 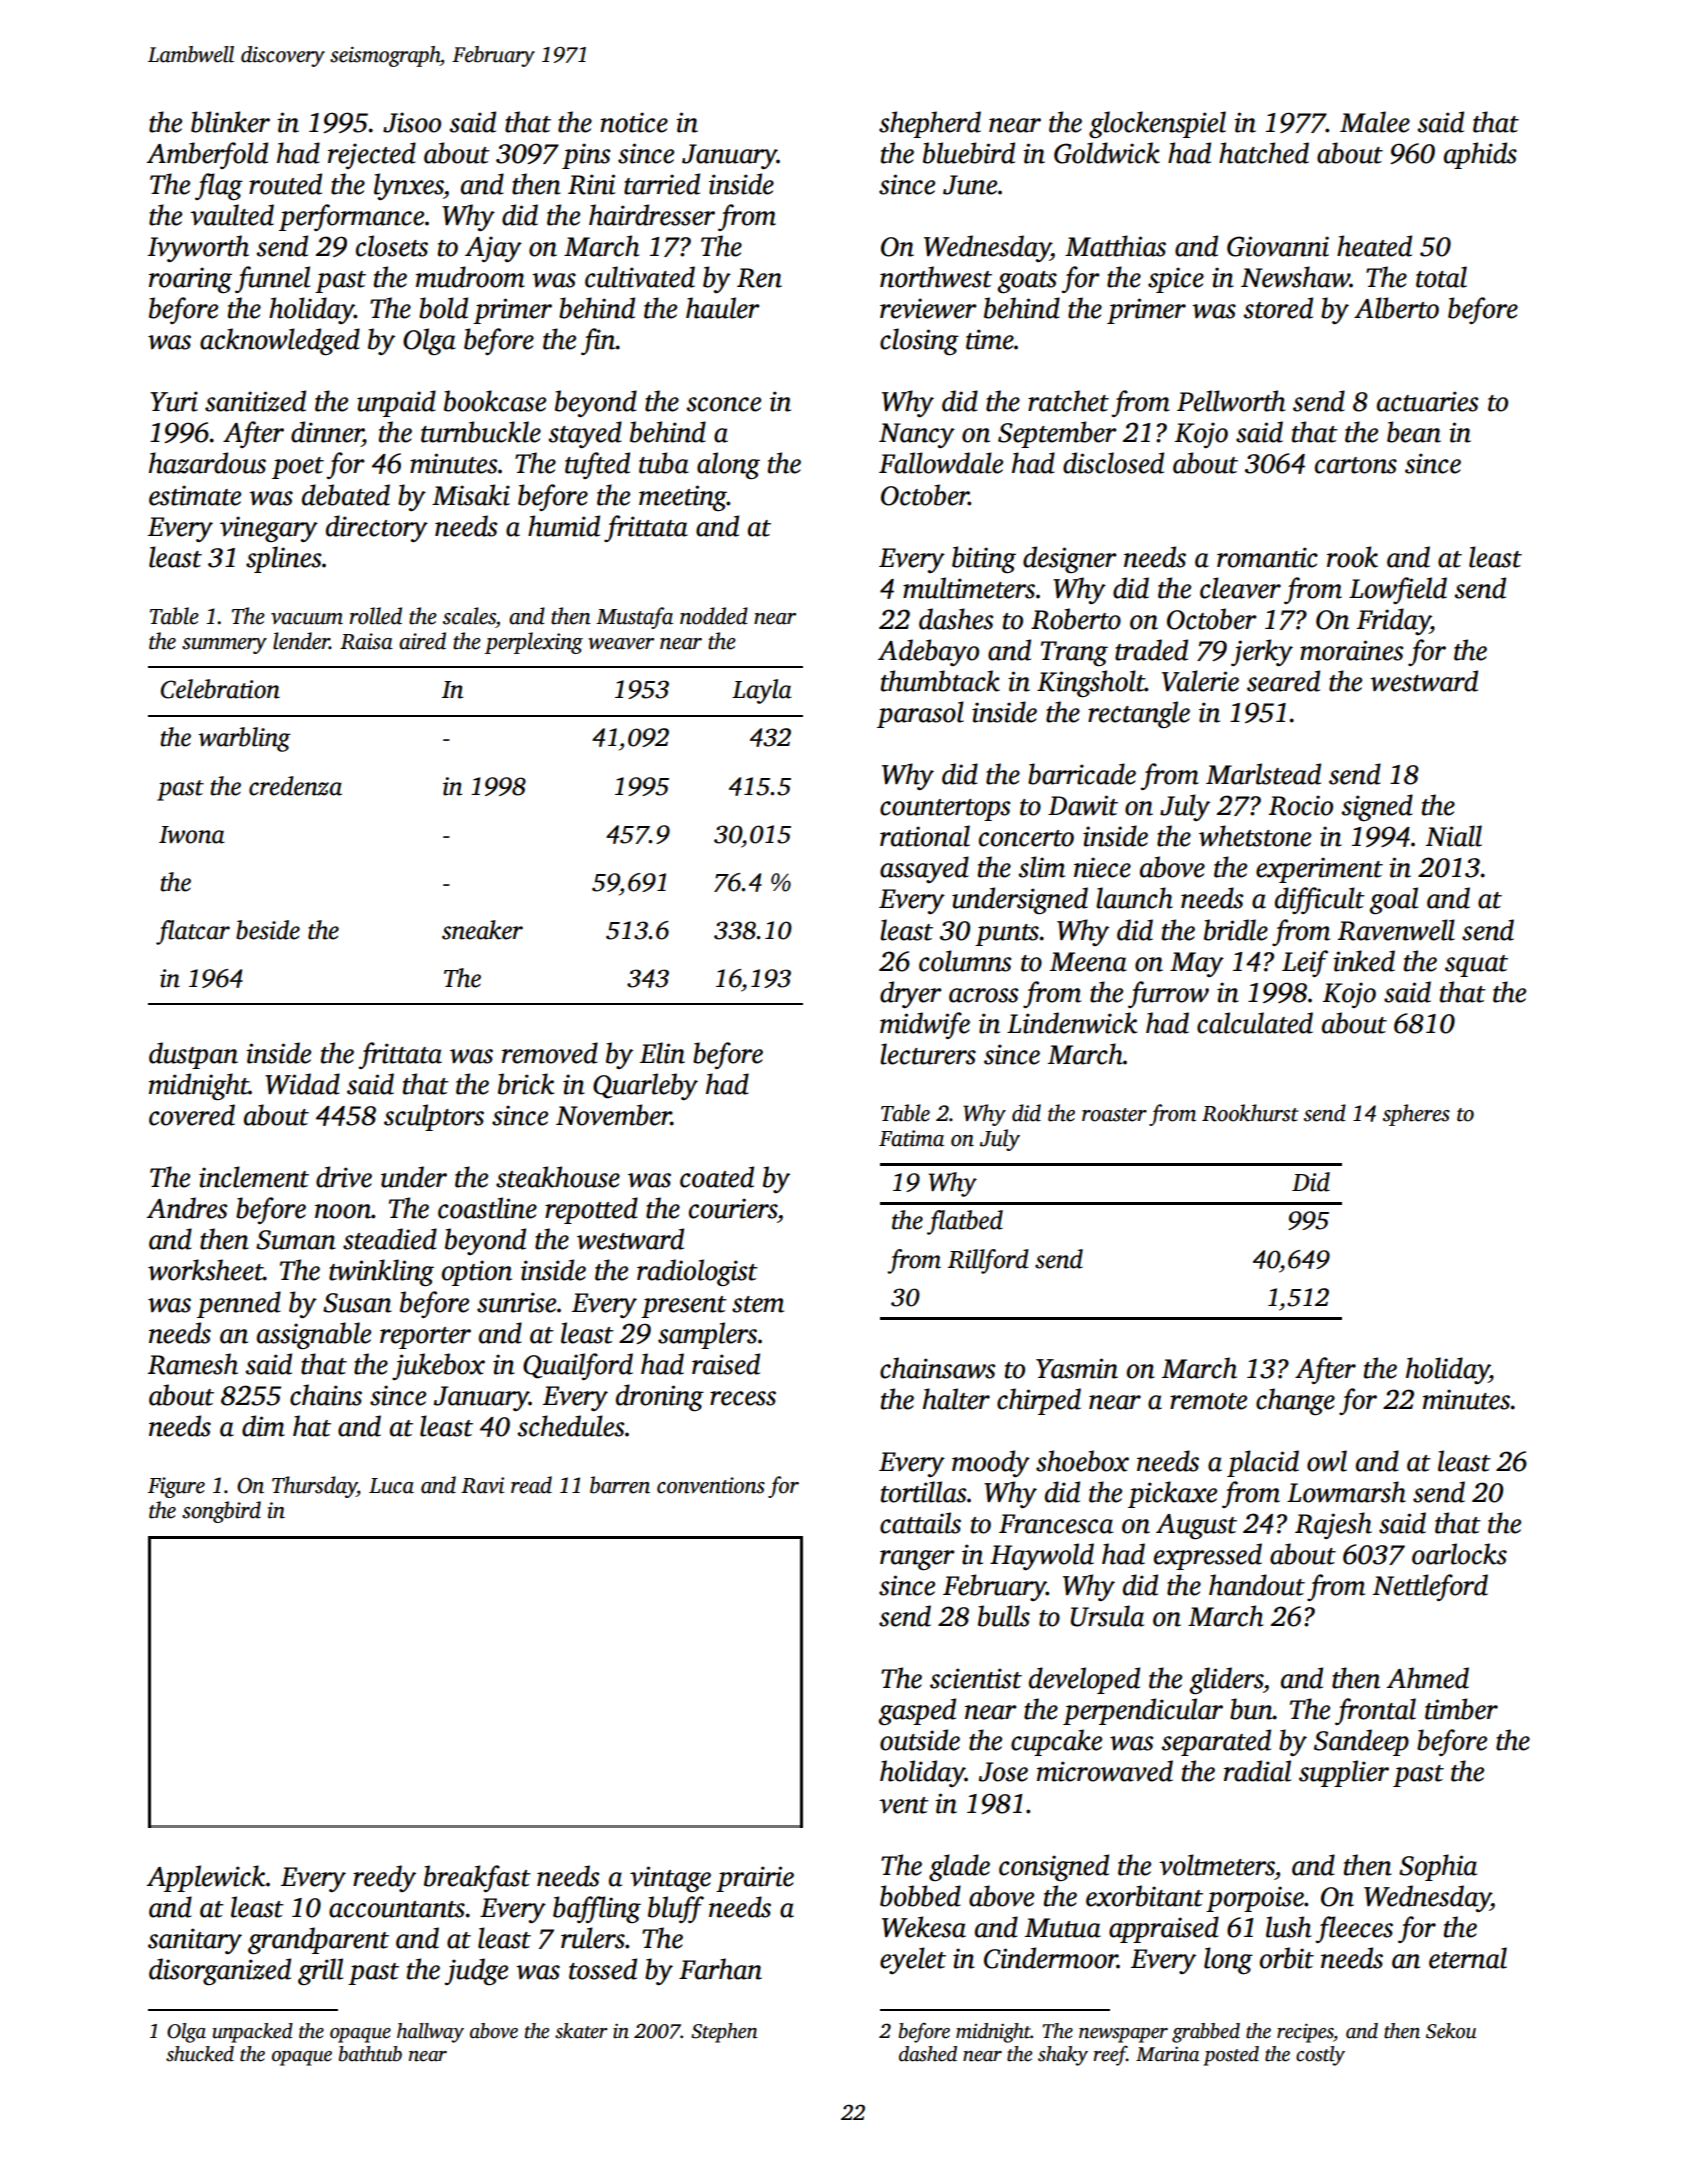 I want to click on Alberto, so click(x=1396, y=308).
